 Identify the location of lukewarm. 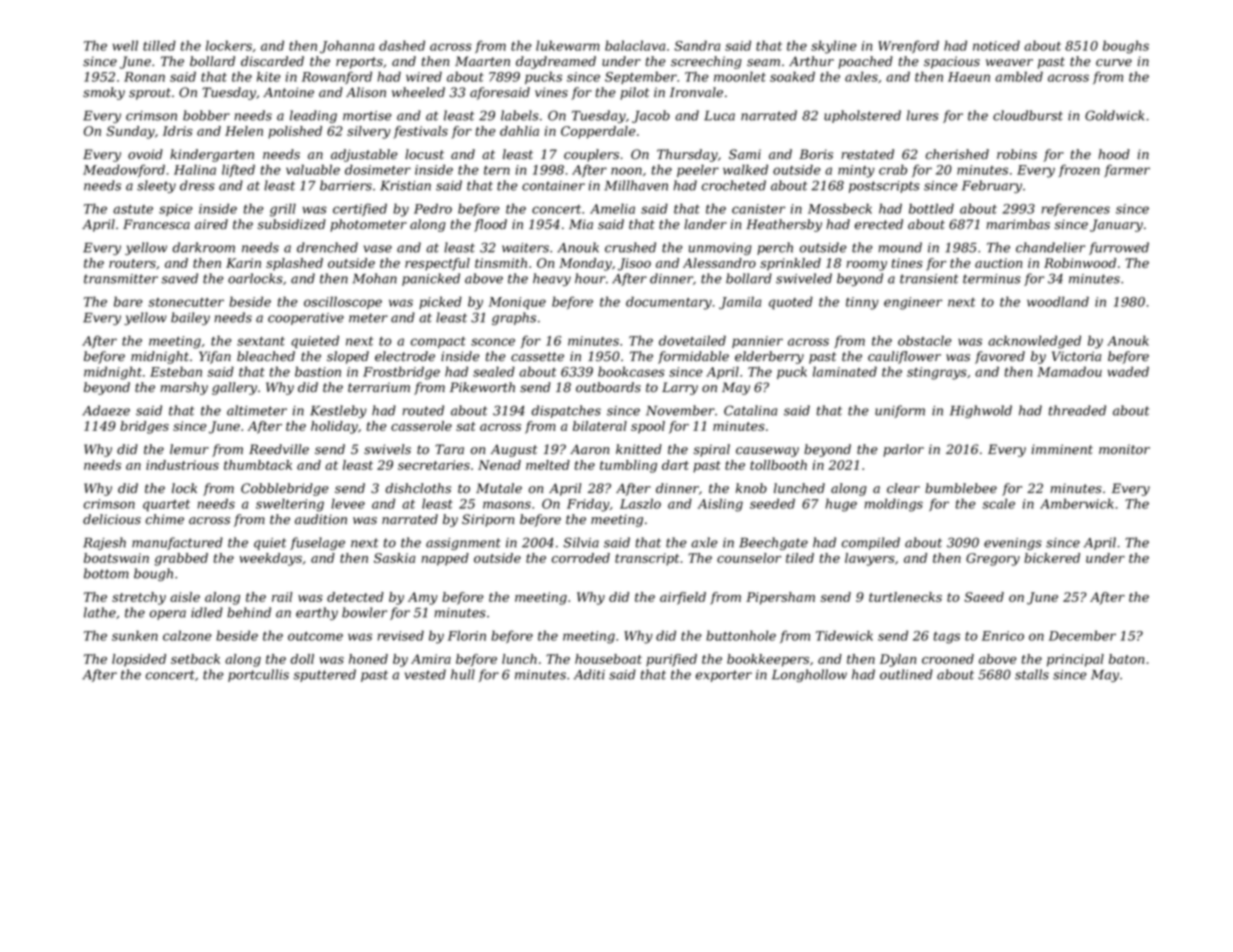
(568, 45).
